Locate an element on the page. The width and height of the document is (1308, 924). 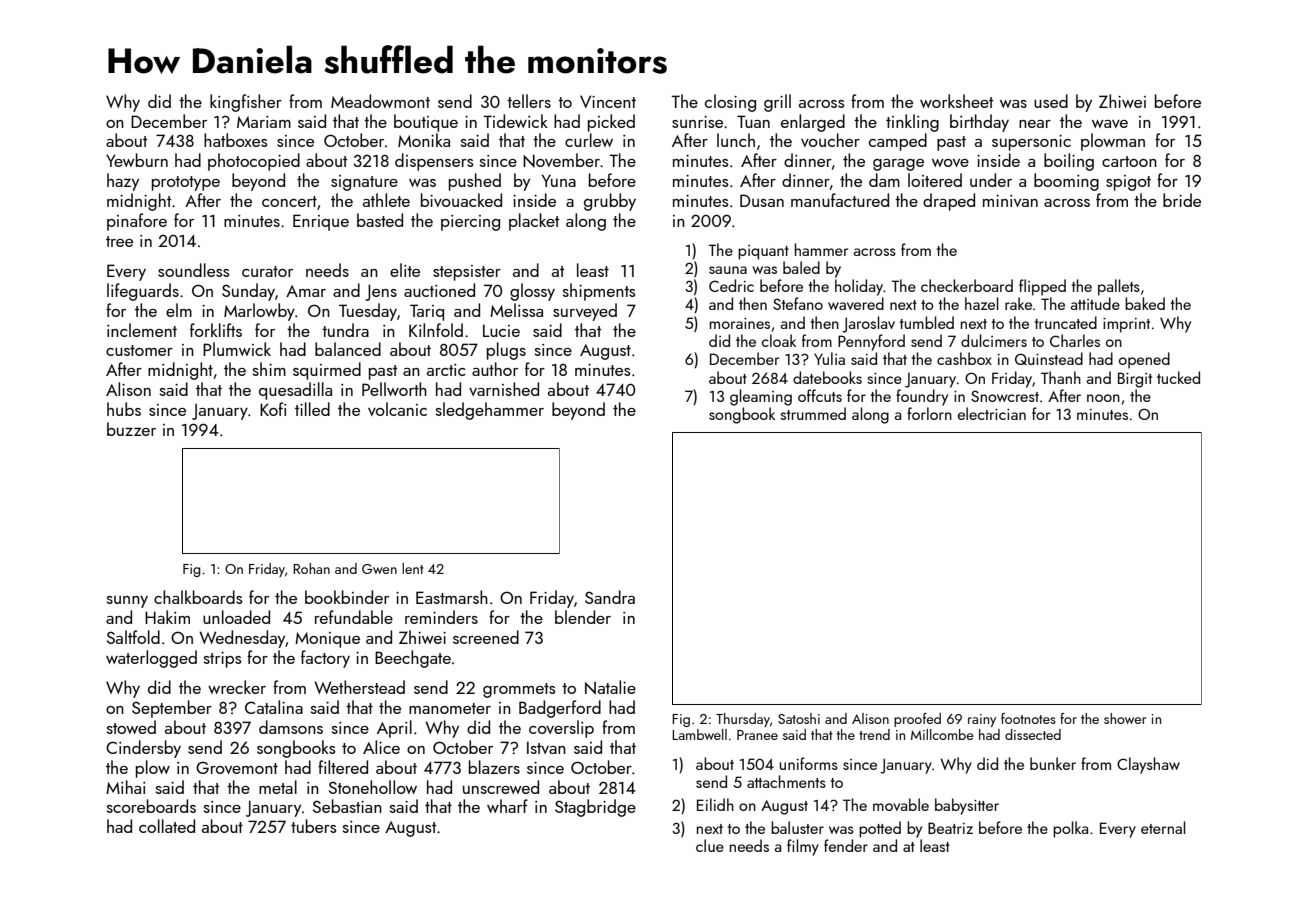
opened is located at coordinates (1144, 360).
